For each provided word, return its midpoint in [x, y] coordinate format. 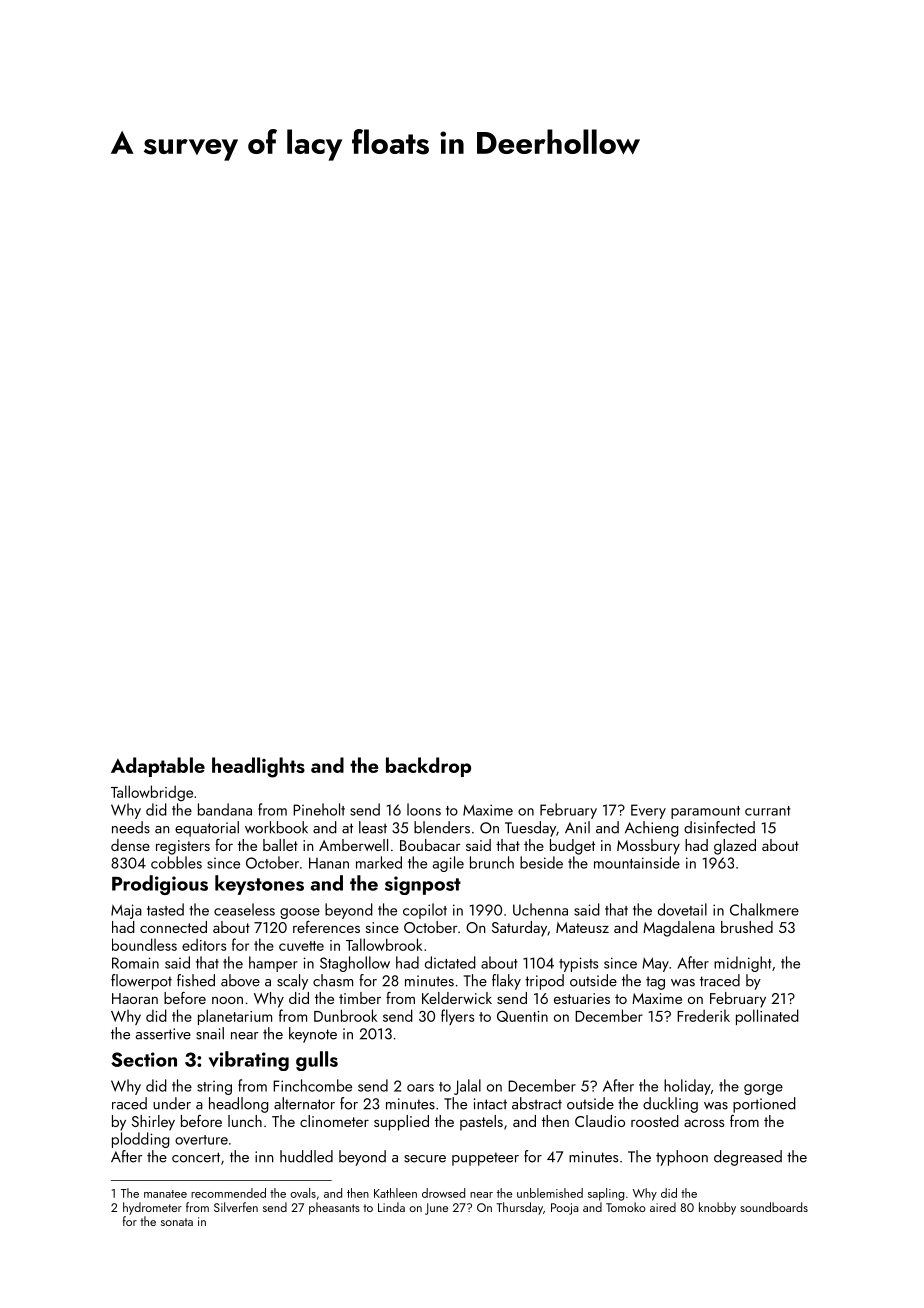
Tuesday [530, 829]
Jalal [467, 1087]
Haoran [135, 998]
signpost [423, 885]
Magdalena [679, 929]
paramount [705, 812]
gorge [763, 1089]
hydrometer [152, 1208]
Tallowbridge [152, 793]
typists [578, 964]
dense [130, 845]
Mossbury [648, 847]
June [436, 1209]
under [172, 1103]
